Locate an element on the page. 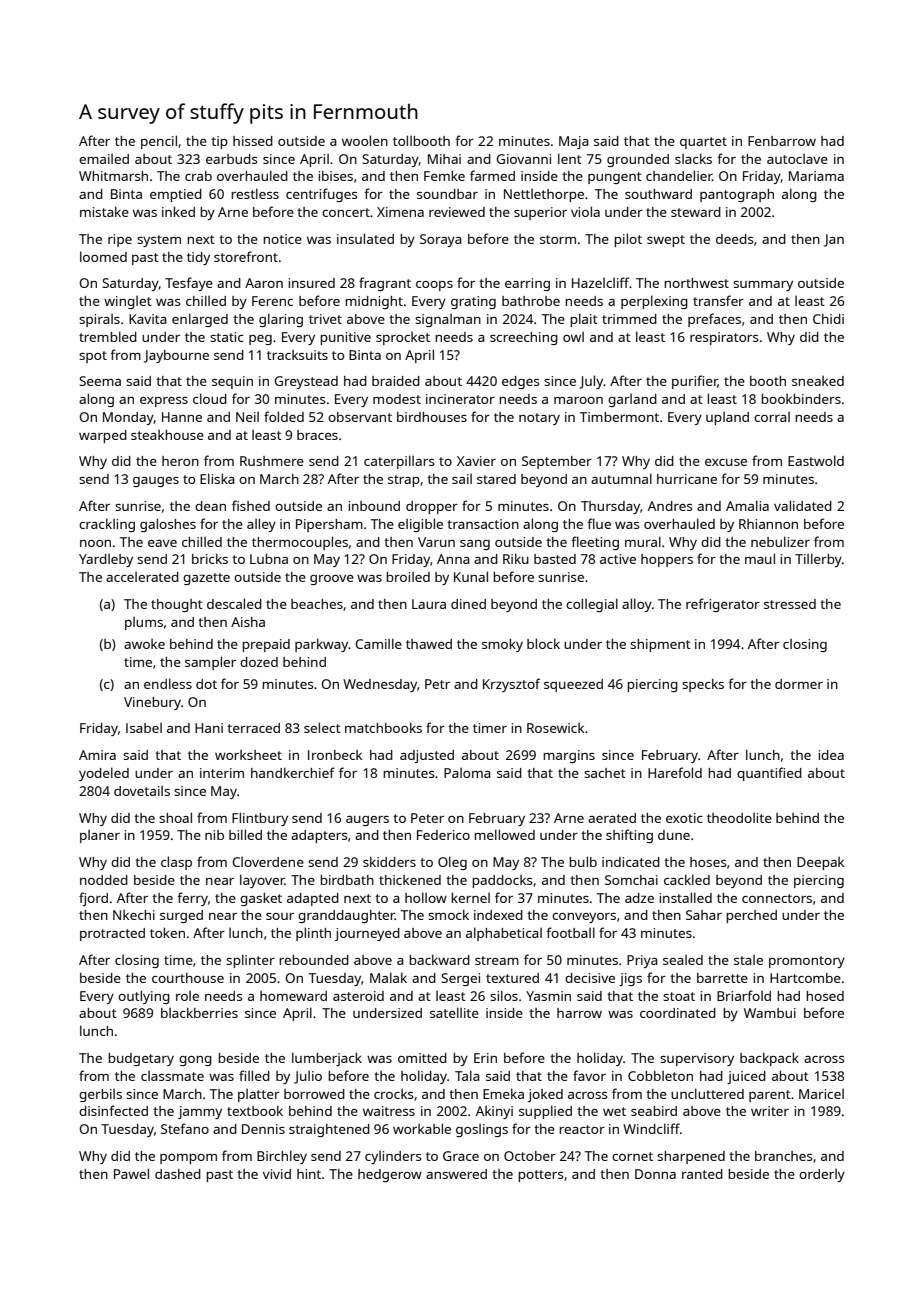  dashed is located at coordinates (178, 1174).
